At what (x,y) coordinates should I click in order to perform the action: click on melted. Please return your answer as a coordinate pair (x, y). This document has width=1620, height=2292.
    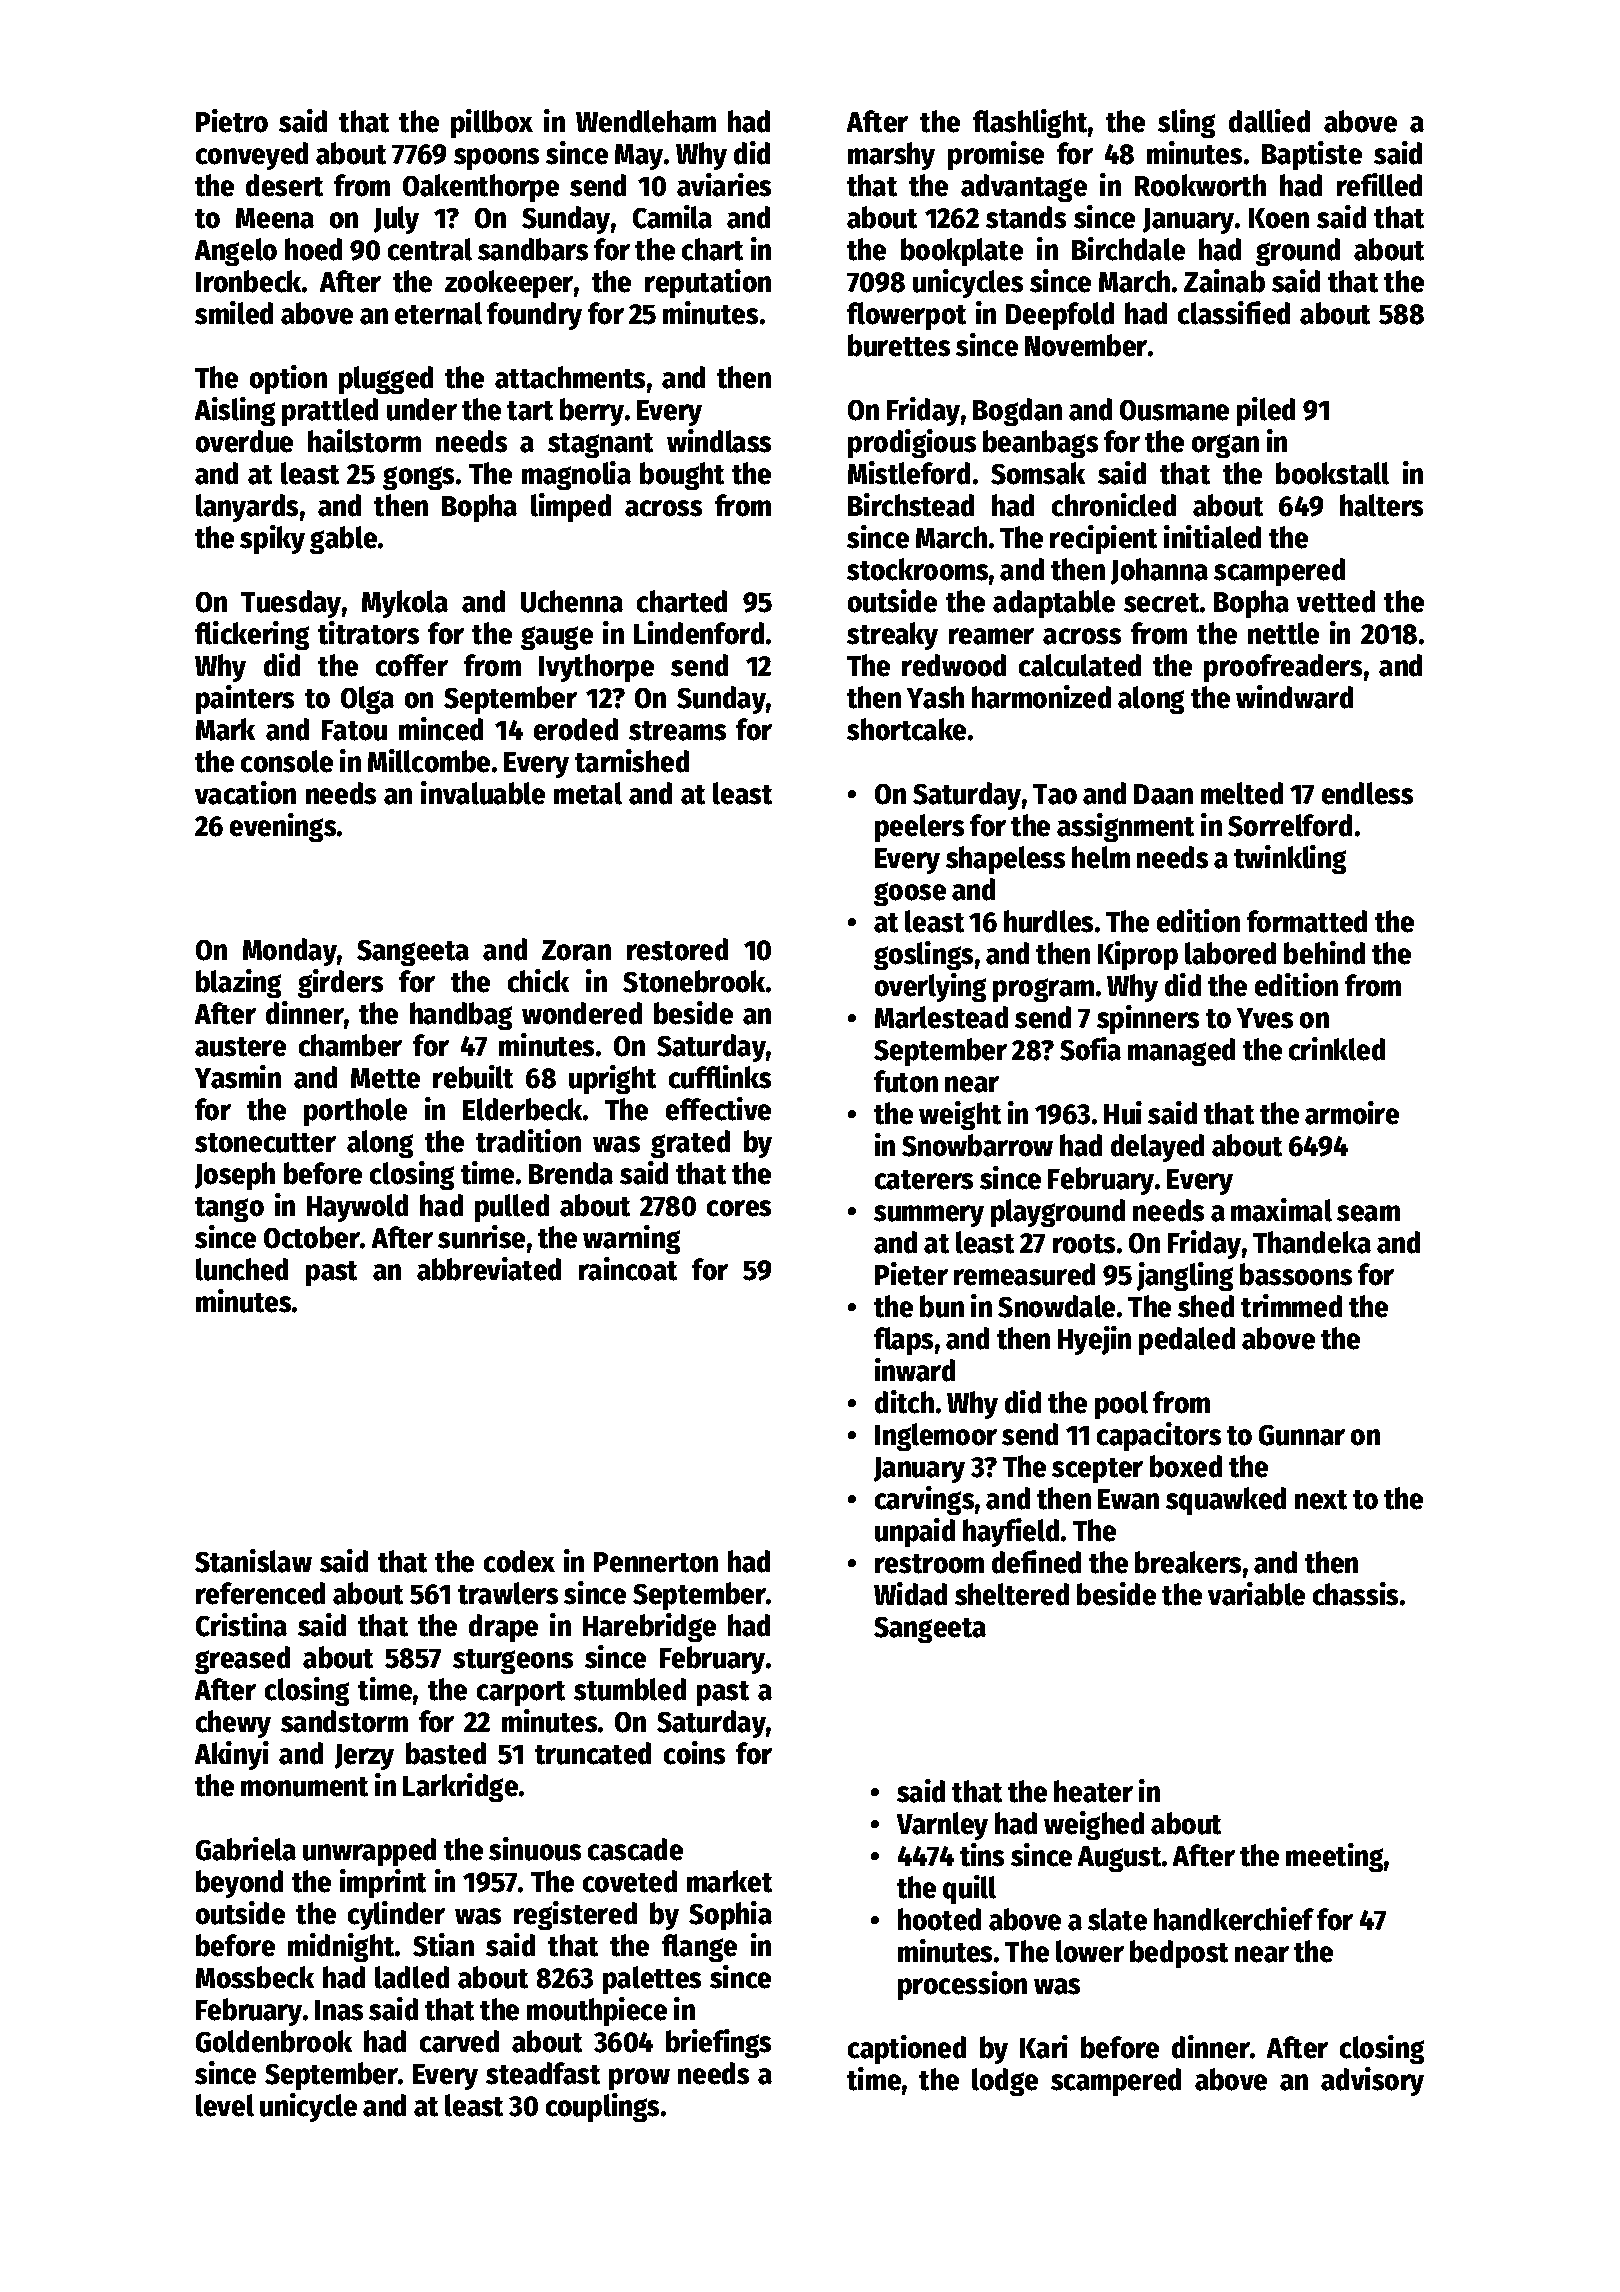
    Looking at the image, I should click on (1242, 793).
